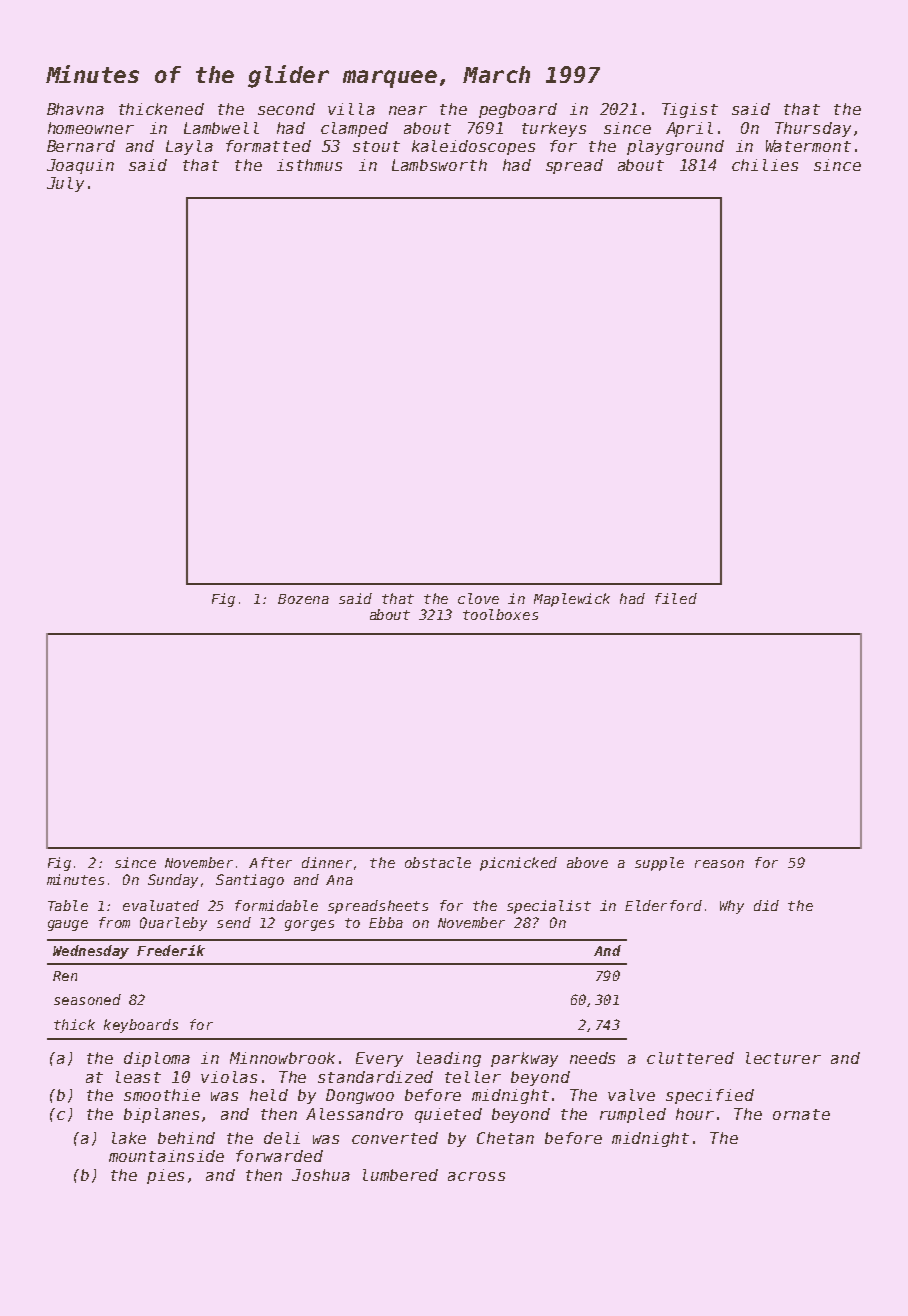  I want to click on ornate, so click(801, 1114).
